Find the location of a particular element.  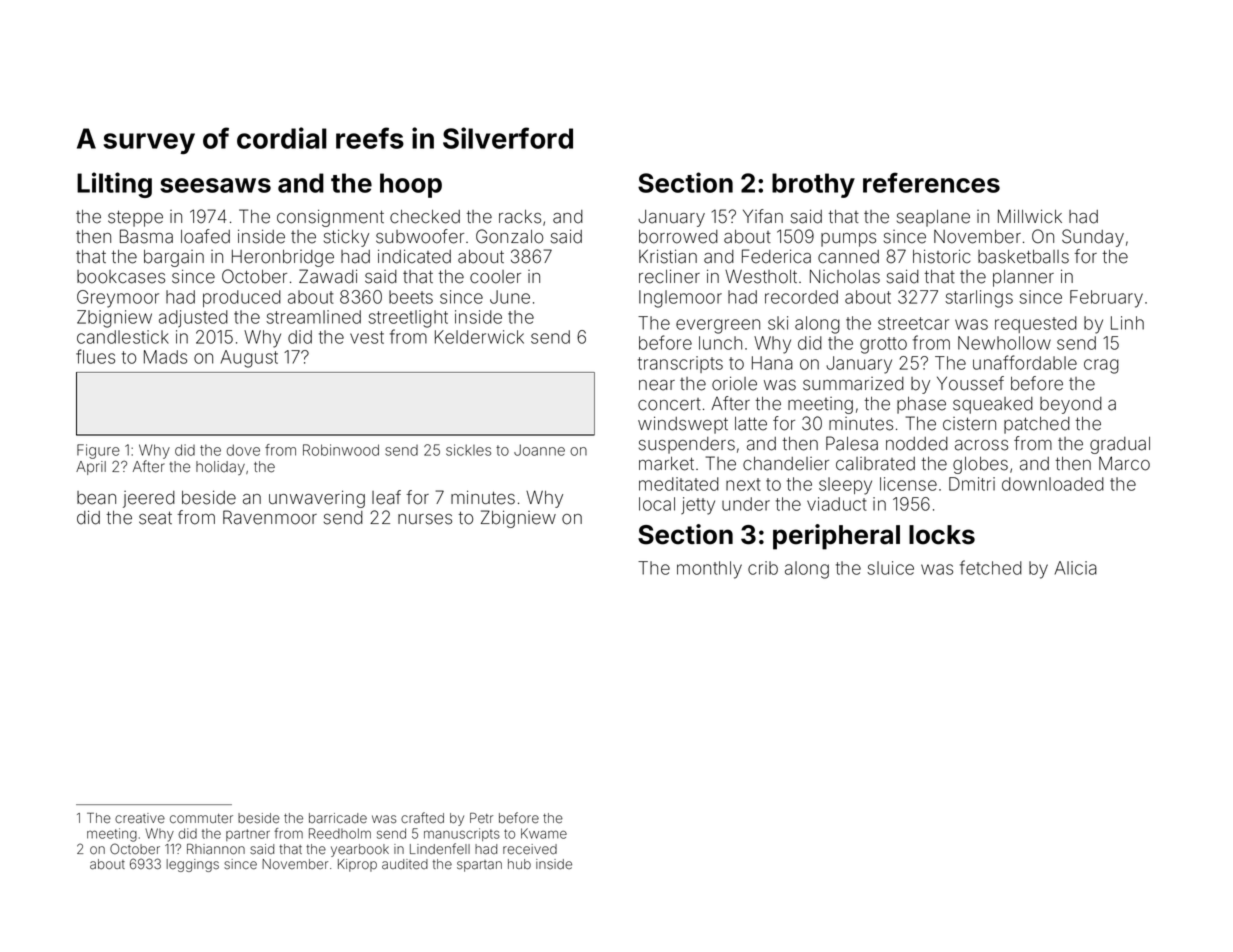

Dmitri is located at coordinates (972, 484).
